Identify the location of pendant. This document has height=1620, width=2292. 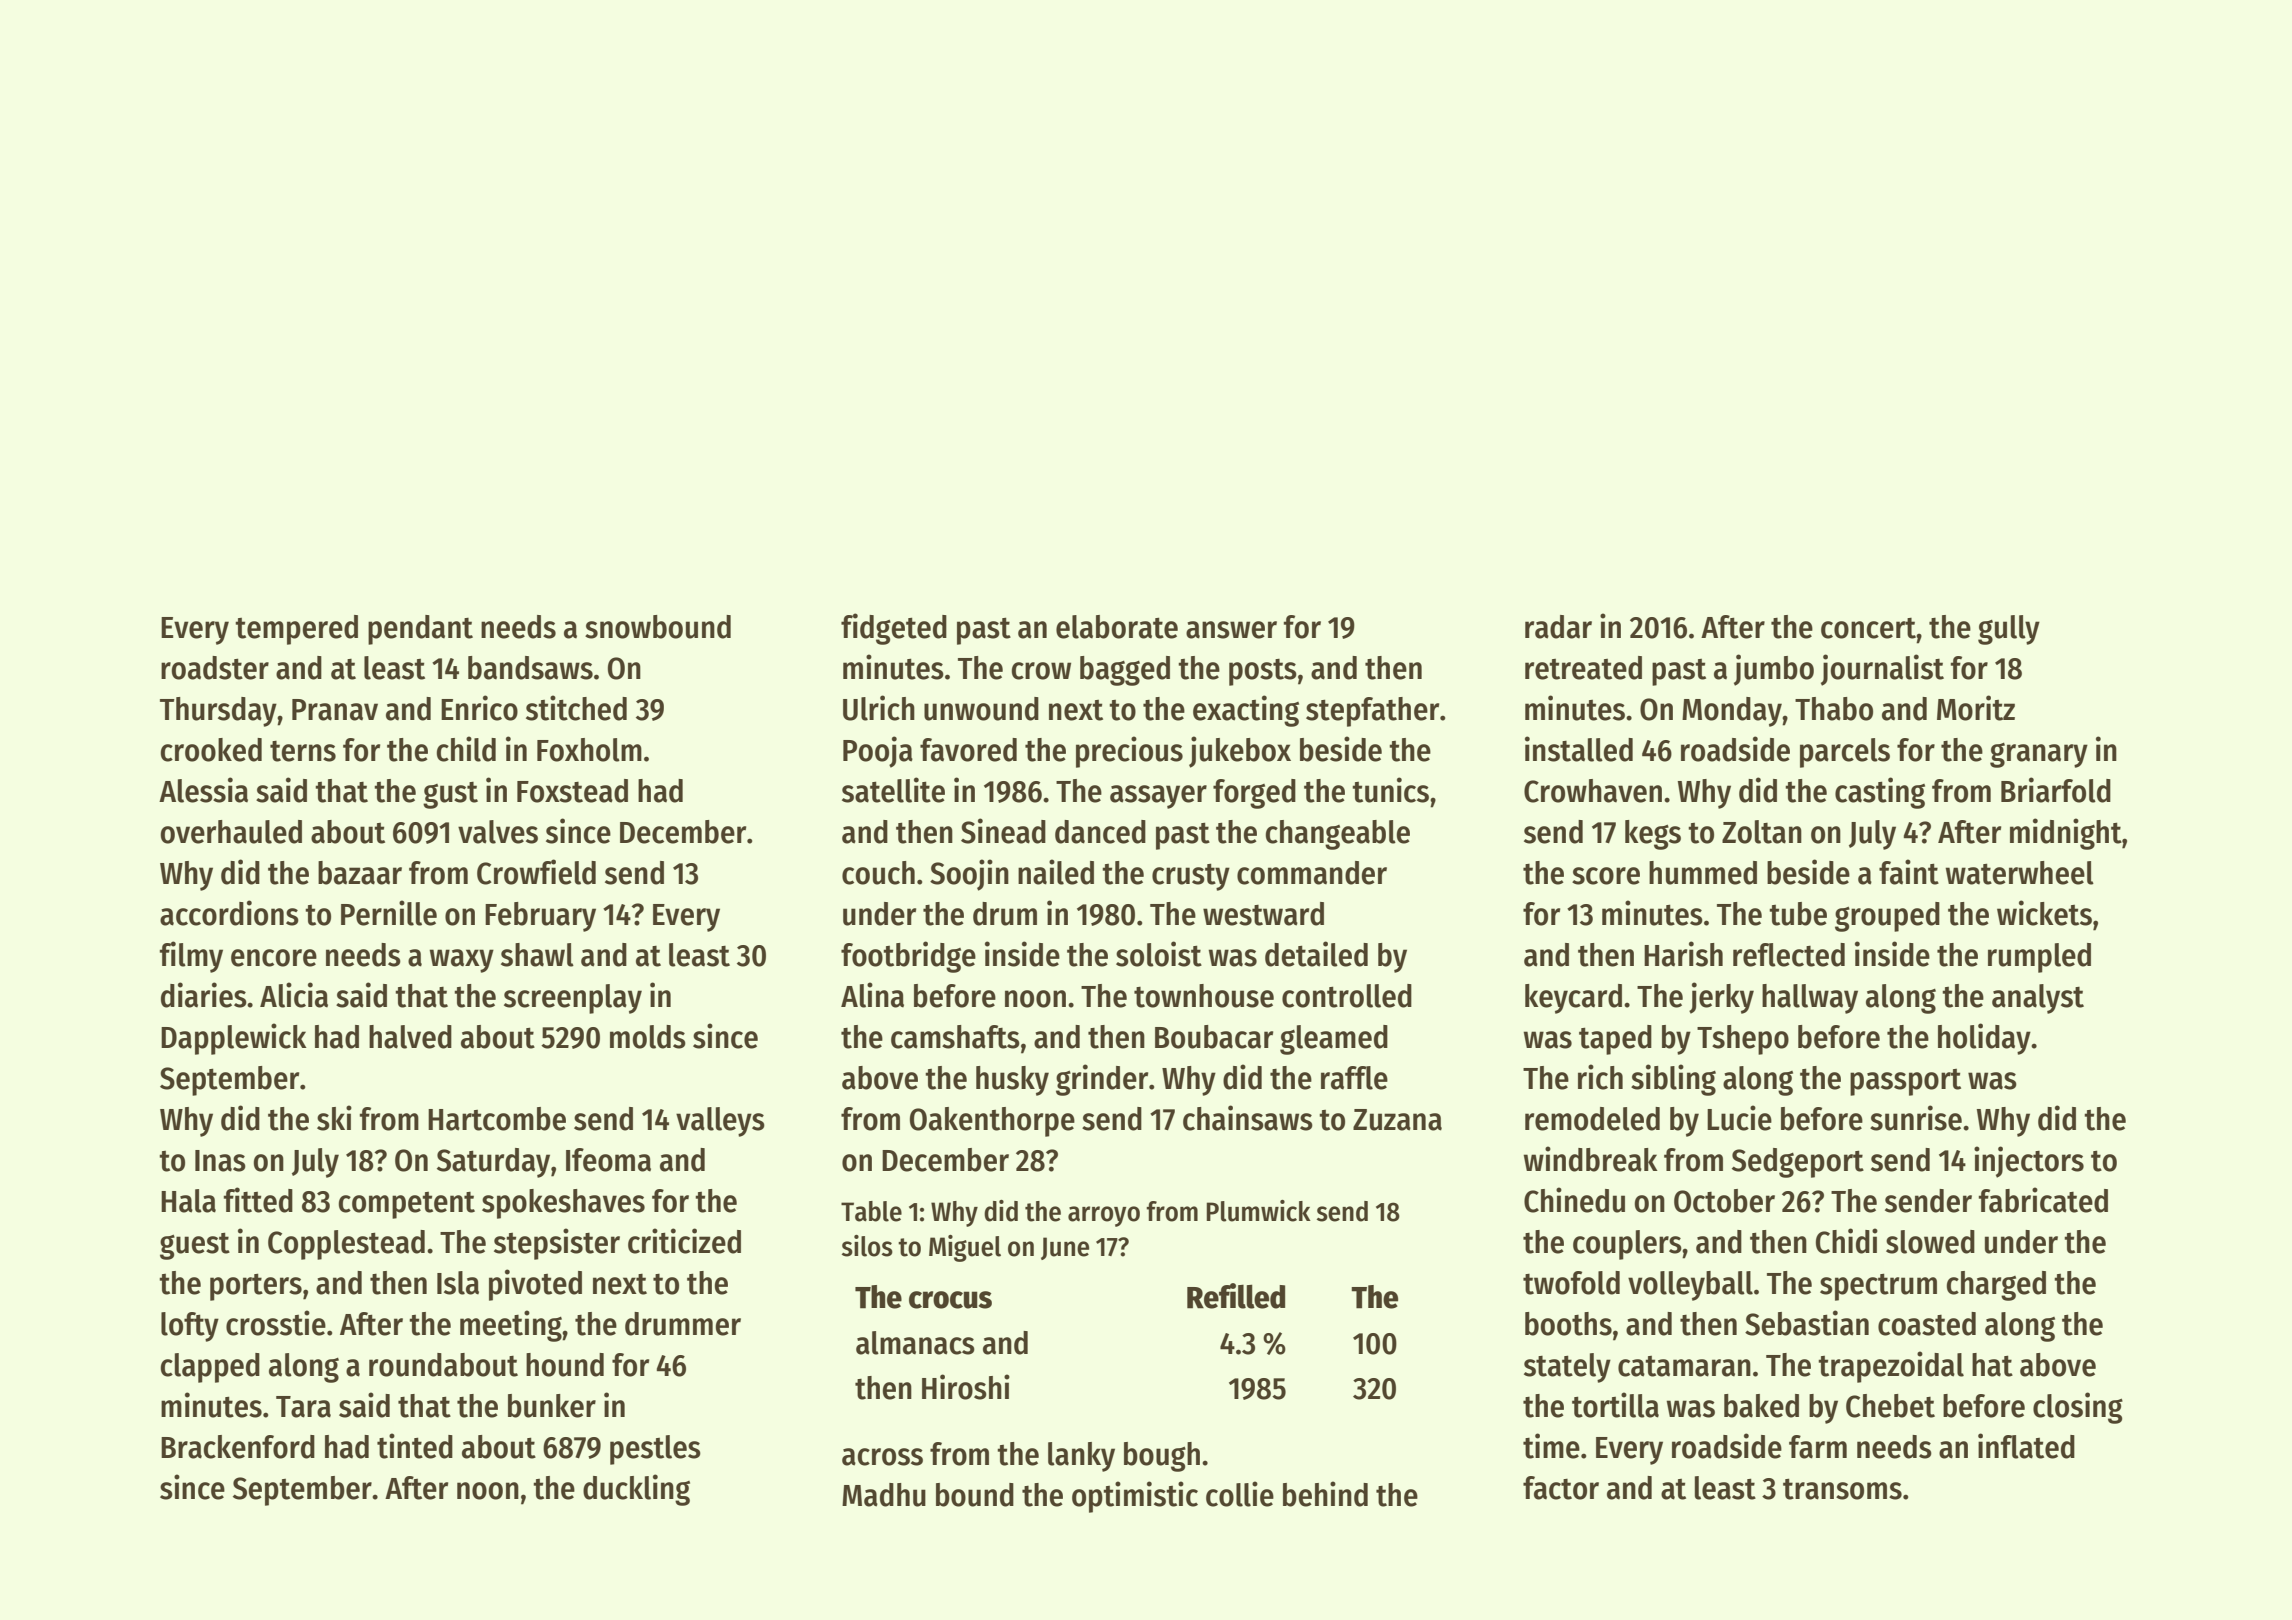
(420, 630).
